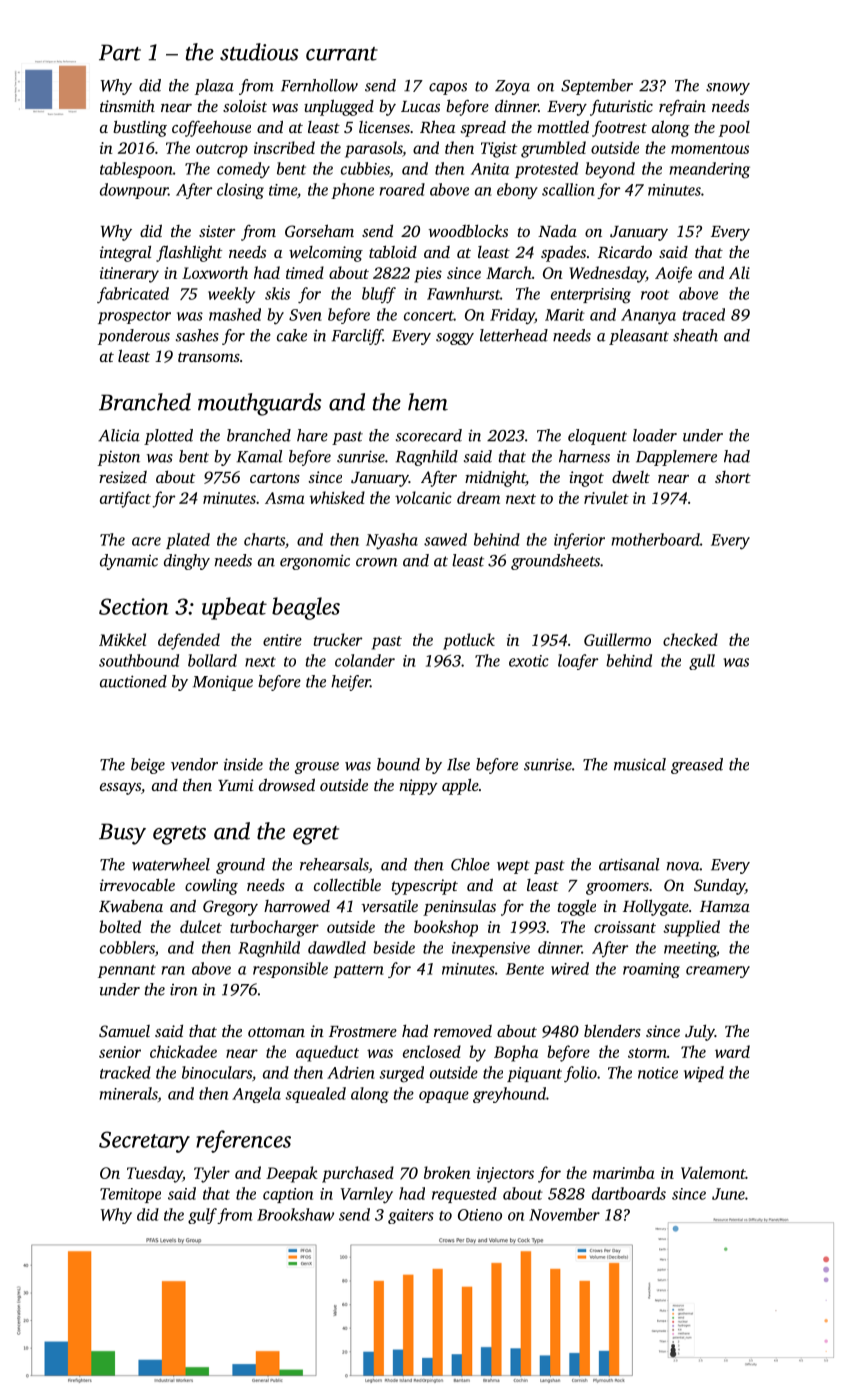 This page has height=1400, width=849. I want to click on checked, so click(690, 639).
